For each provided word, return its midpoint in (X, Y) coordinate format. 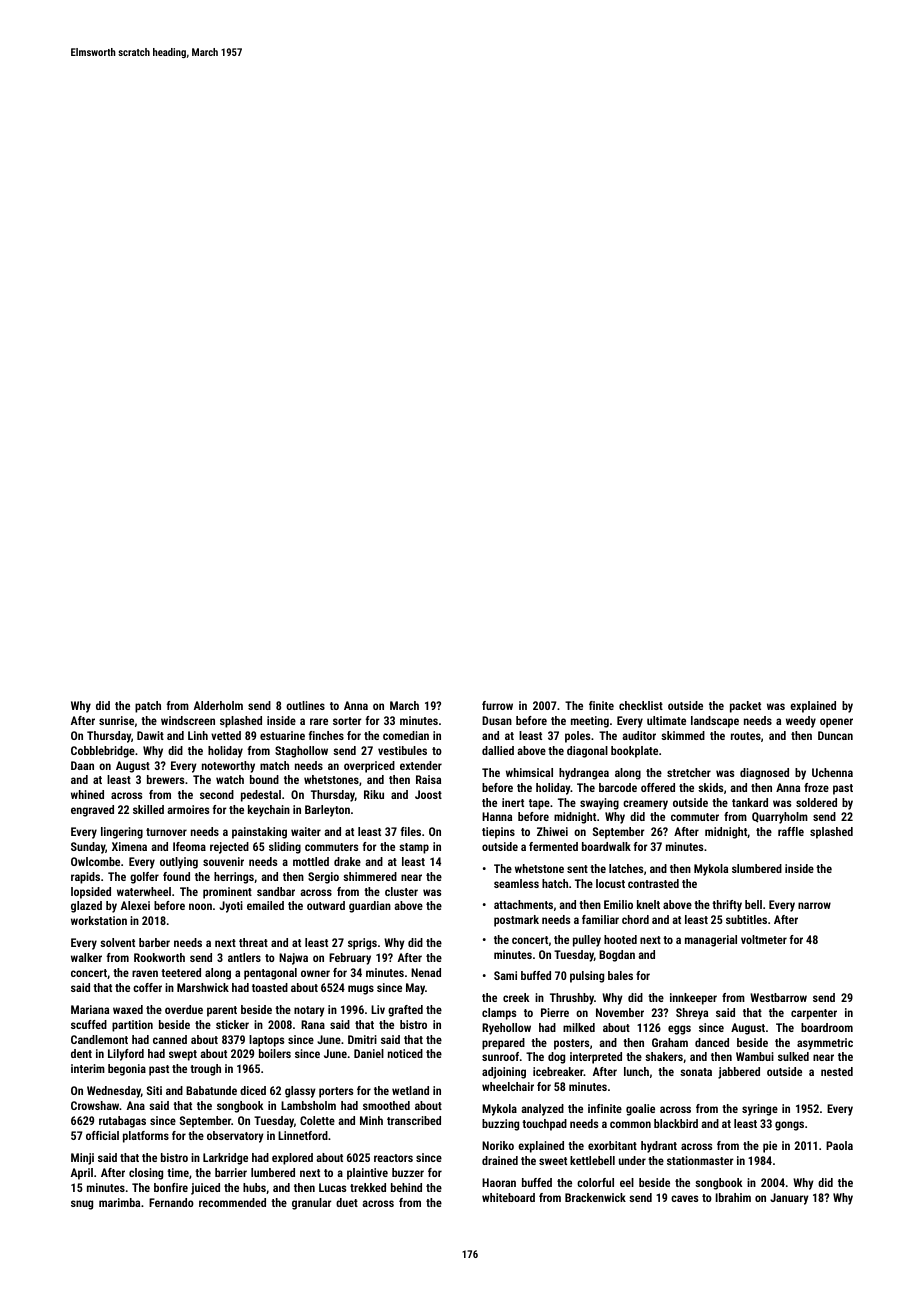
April (82, 1174)
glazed (86, 907)
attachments (523, 904)
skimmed (683, 735)
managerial (711, 941)
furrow (497, 705)
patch (148, 707)
